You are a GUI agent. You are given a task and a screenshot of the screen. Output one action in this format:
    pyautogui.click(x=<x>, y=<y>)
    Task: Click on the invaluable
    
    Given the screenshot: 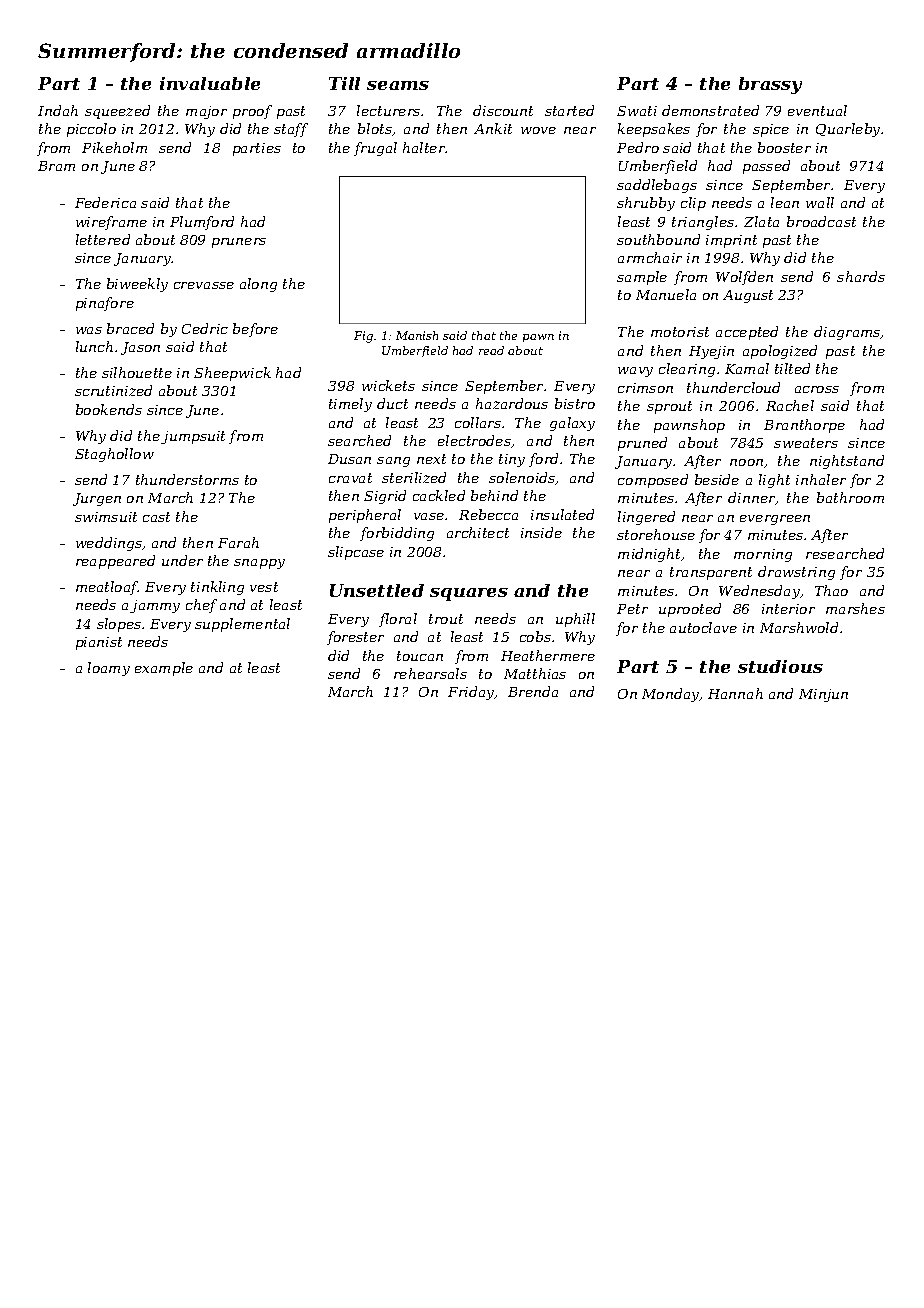 What is the action you would take?
    pyautogui.click(x=210, y=83)
